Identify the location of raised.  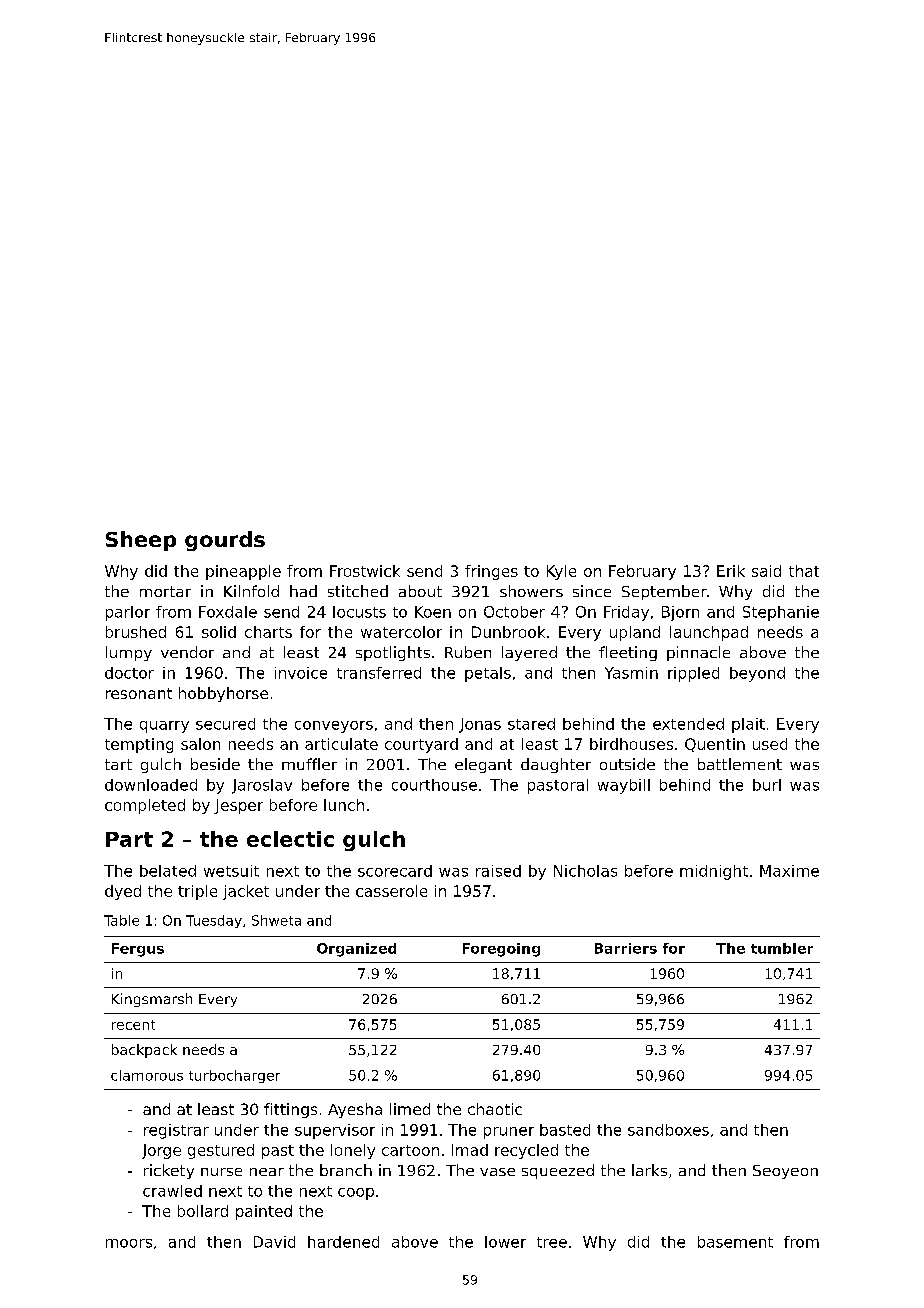
(498, 871).
